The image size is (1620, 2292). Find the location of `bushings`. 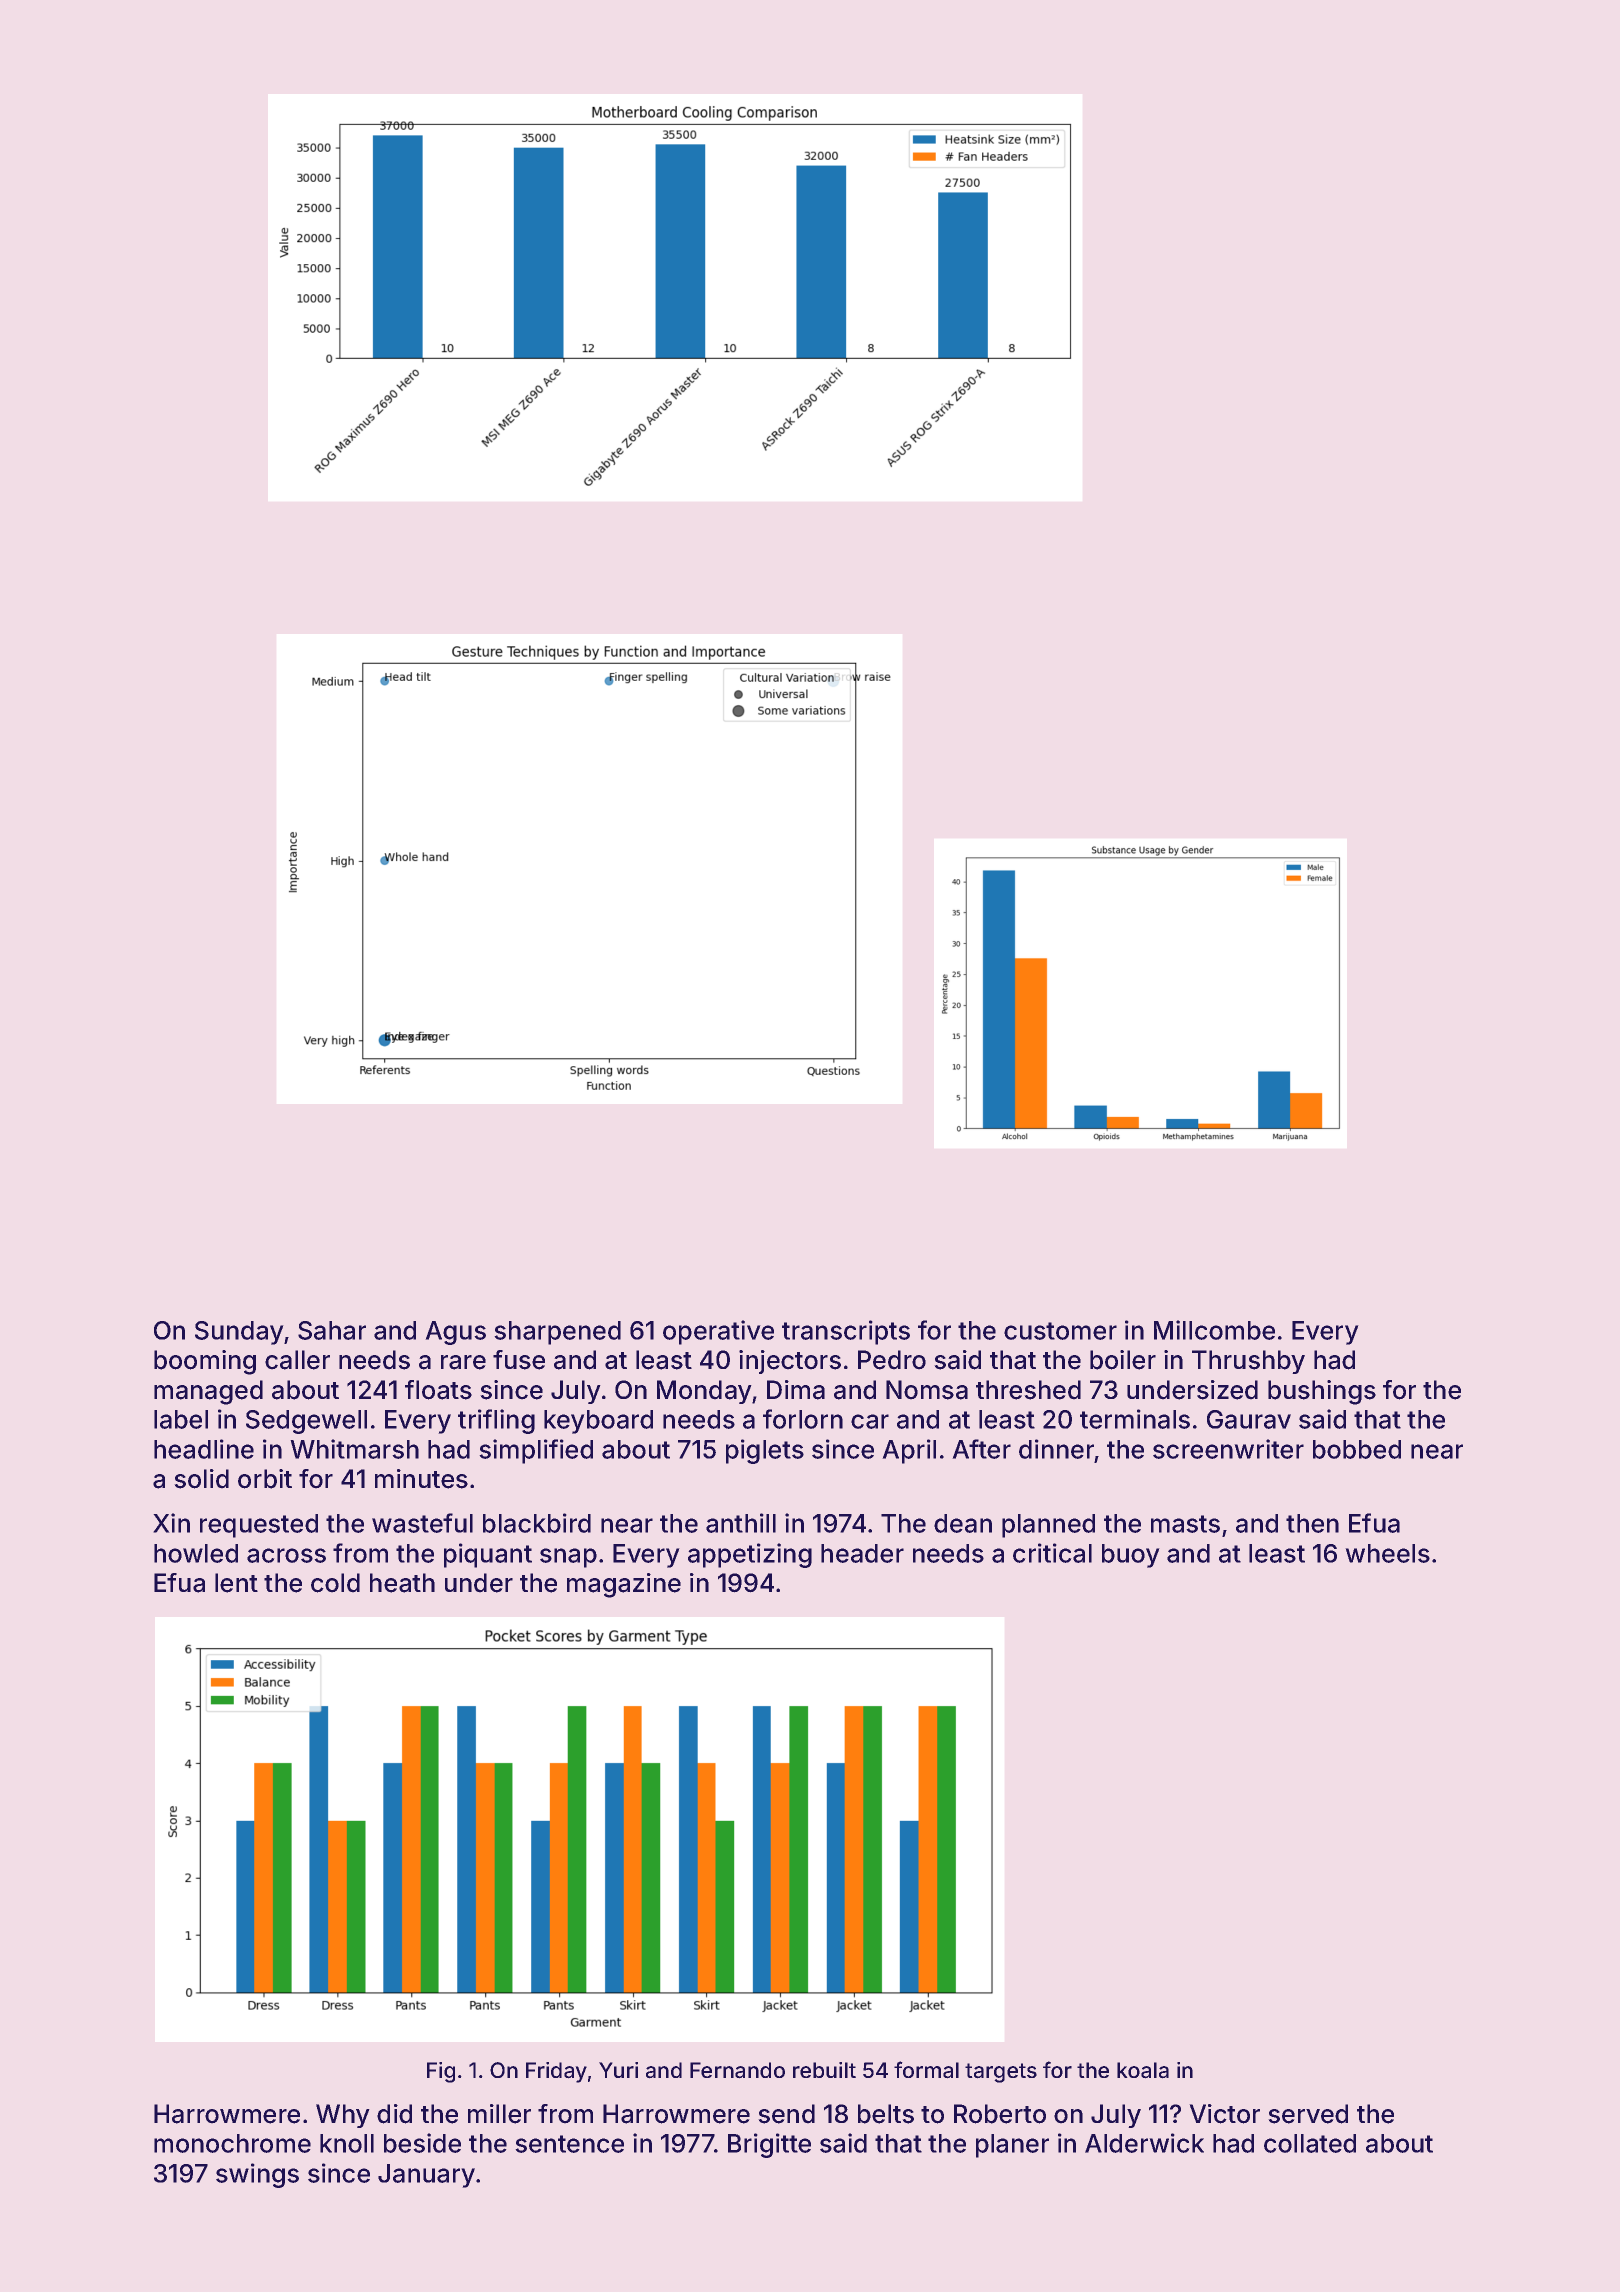

bushings is located at coordinates (1322, 1392).
